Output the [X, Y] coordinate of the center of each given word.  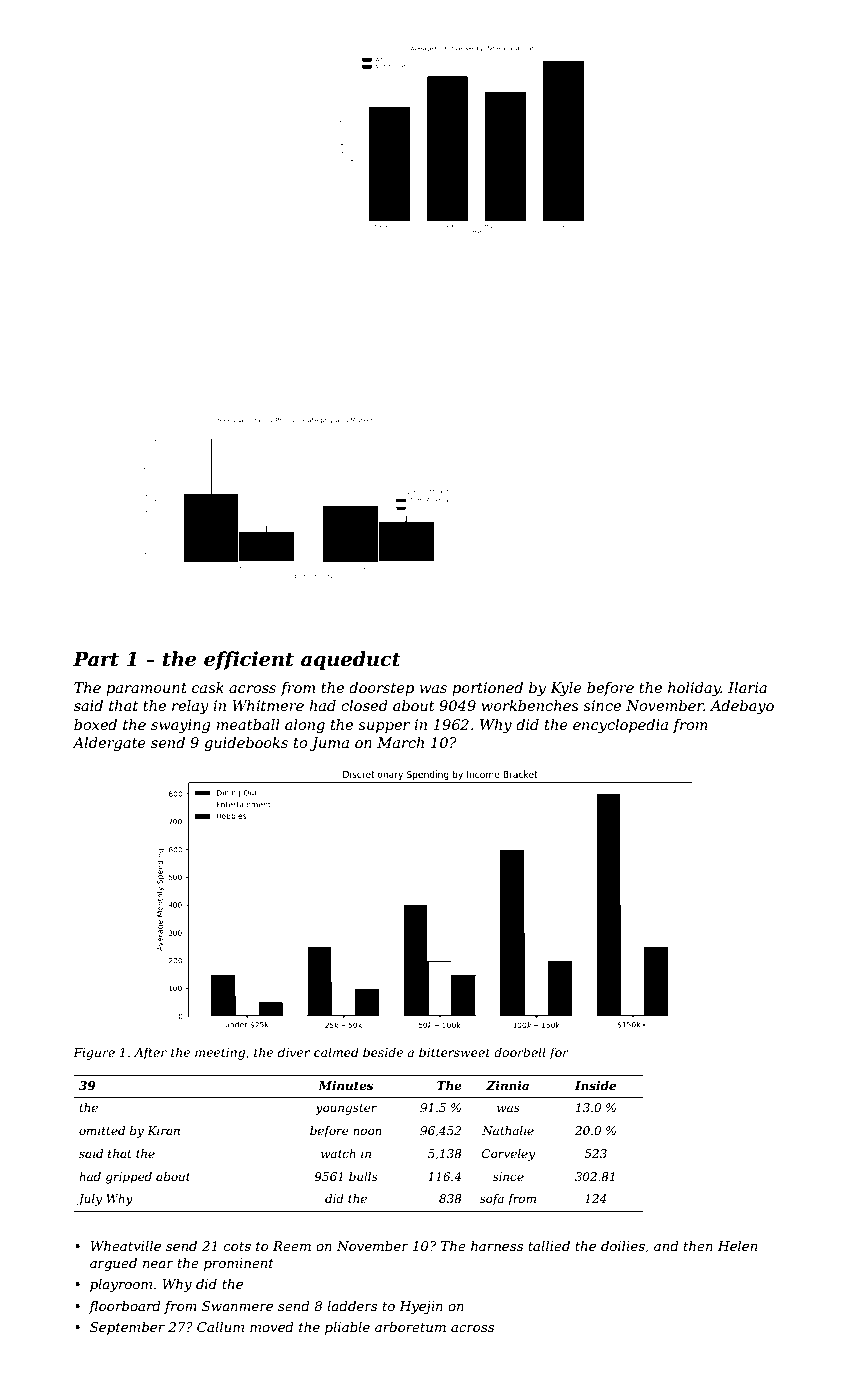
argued [113, 1264]
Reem [292, 1246]
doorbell [520, 1052]
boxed [95, 724]
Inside [595, 1085]
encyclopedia [620, 726]
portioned [487, 689]
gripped [129, 1178]
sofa [492, 1200]
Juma [329, 744]
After [150, 1053]
